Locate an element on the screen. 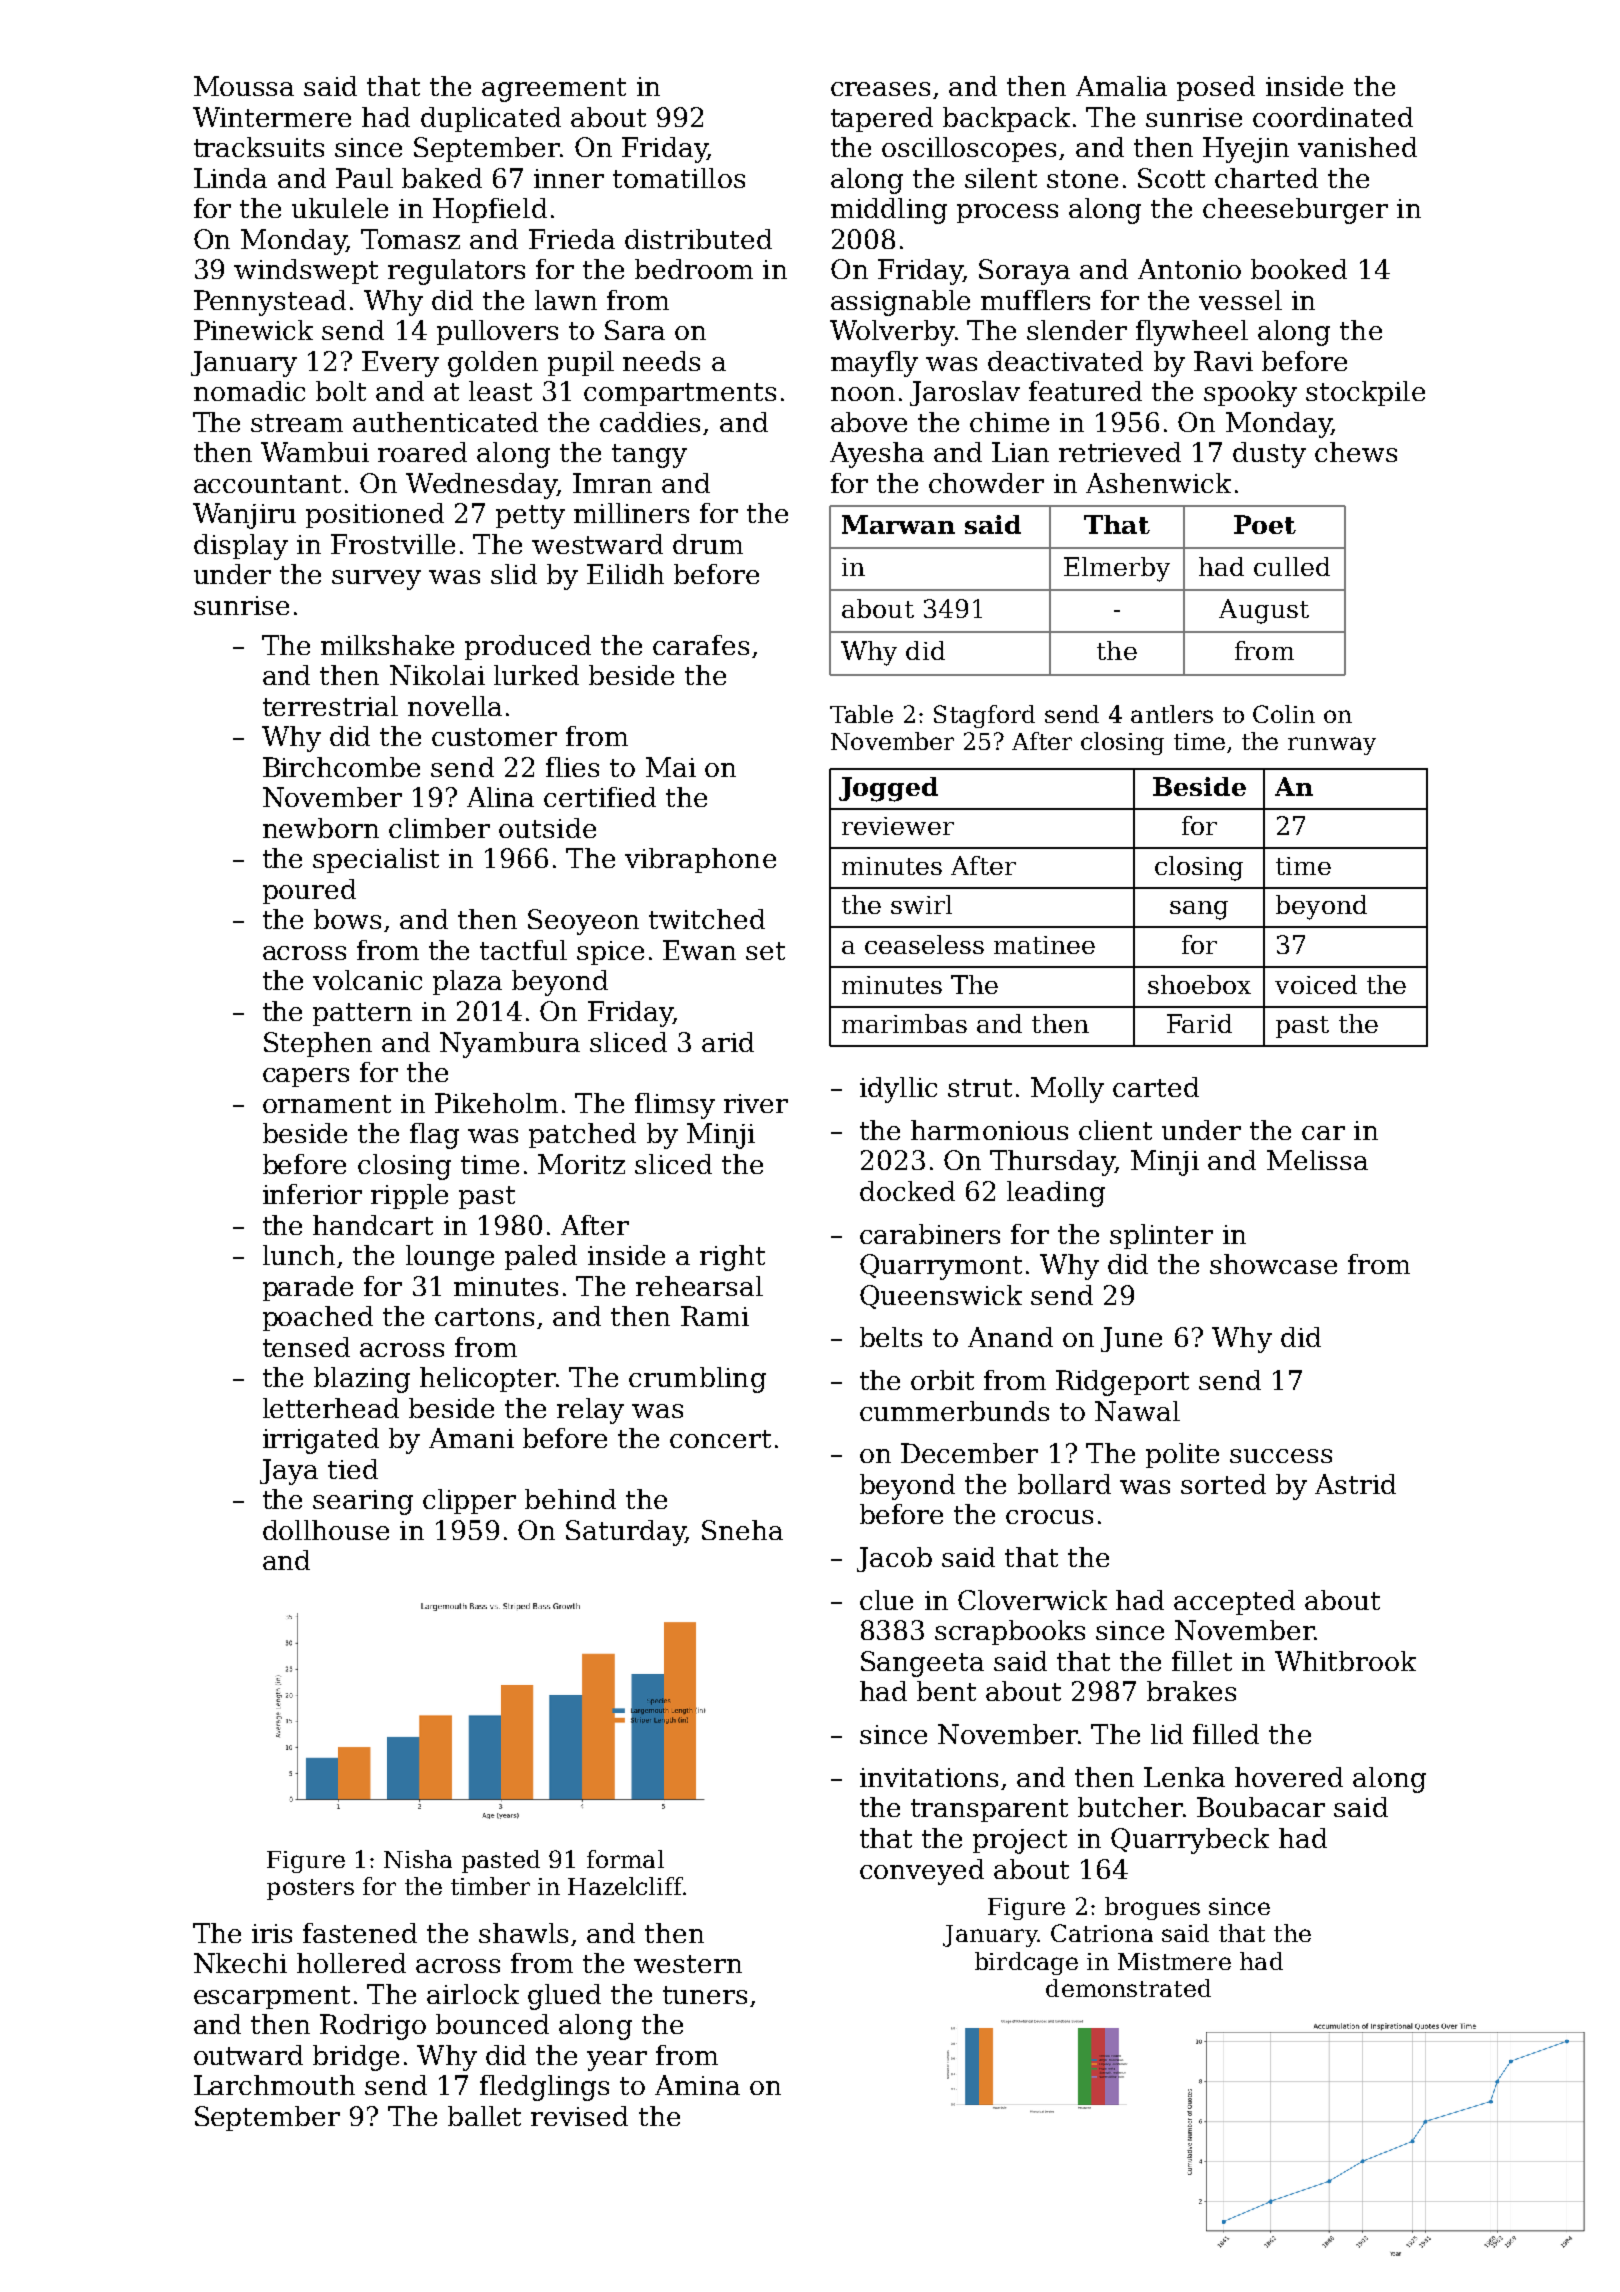 The width and height of the screenshot is (1620, 2292). tensed is located at coordinates (306, 1347).
